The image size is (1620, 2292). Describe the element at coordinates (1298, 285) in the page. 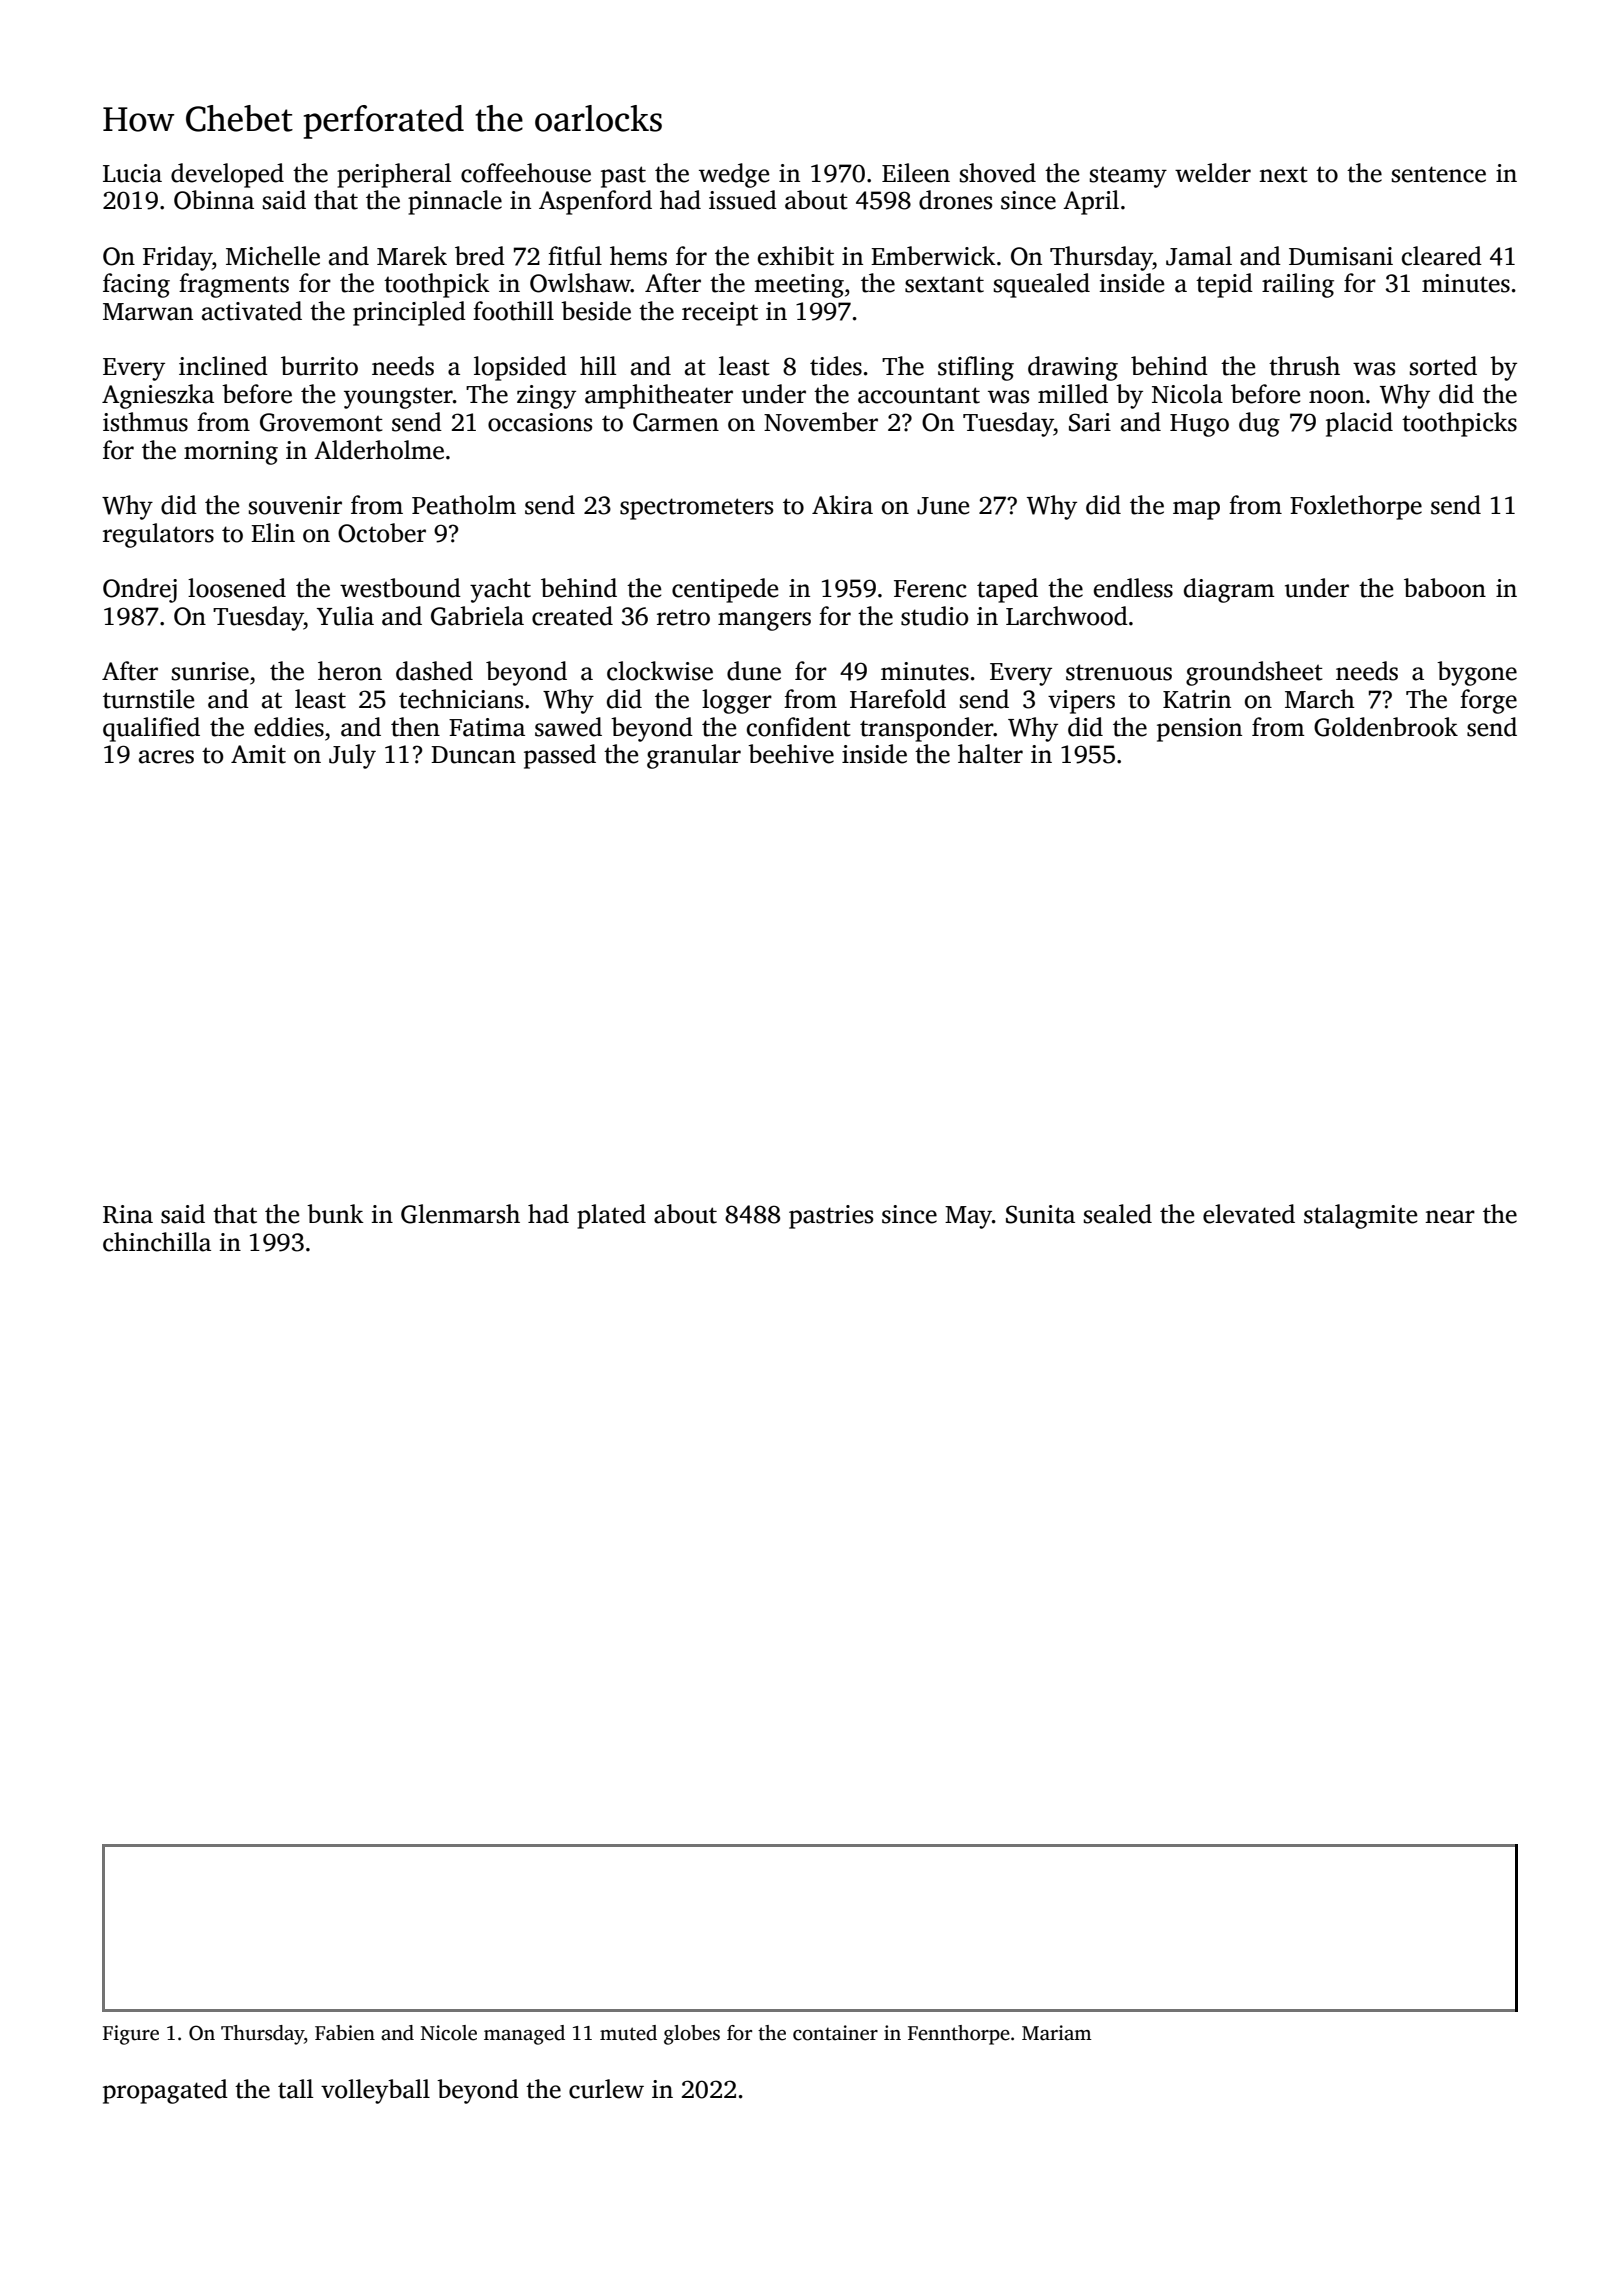

I see `railing` at that location.
